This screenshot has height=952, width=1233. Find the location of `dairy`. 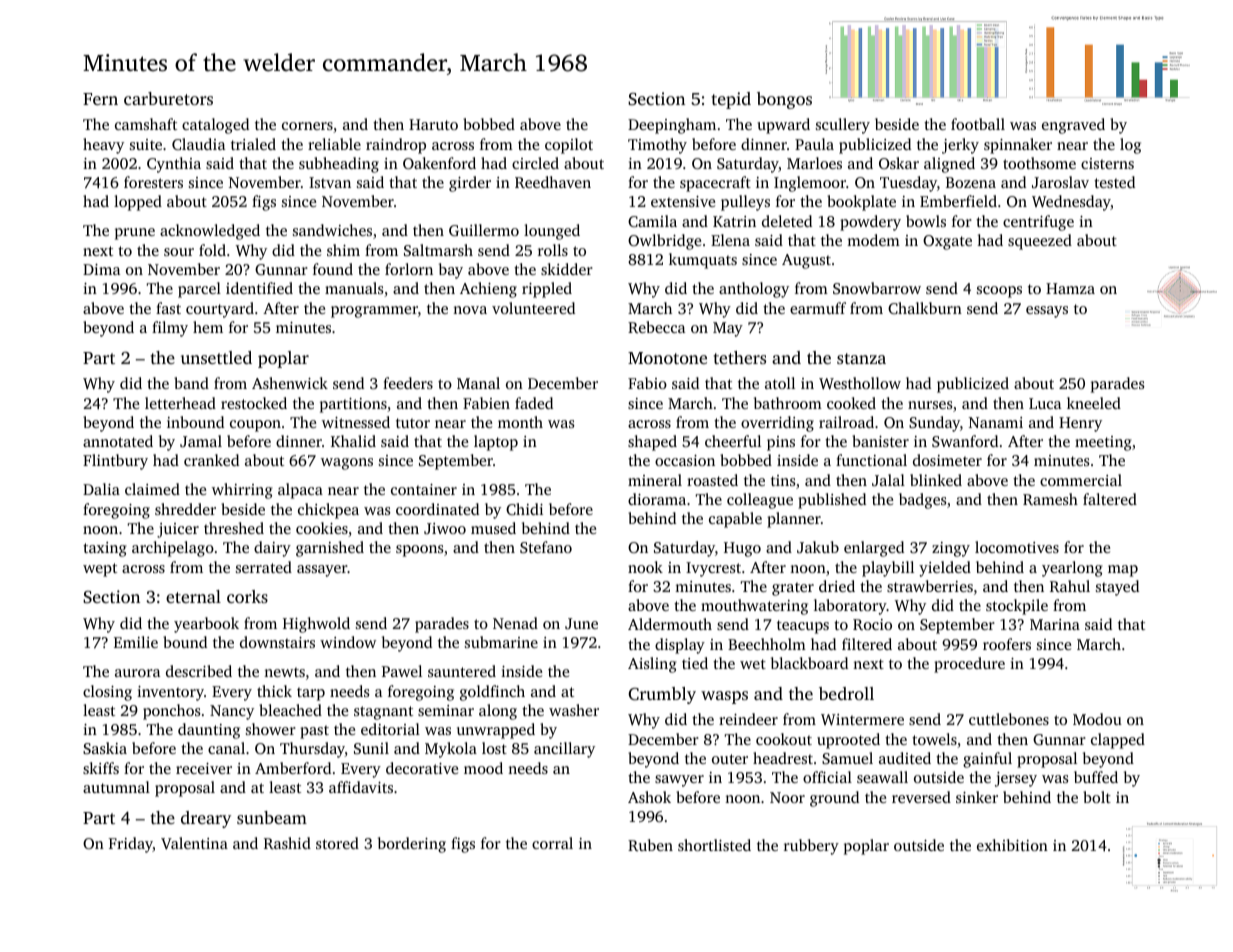

dairy is located at coordinates (272, 549).
